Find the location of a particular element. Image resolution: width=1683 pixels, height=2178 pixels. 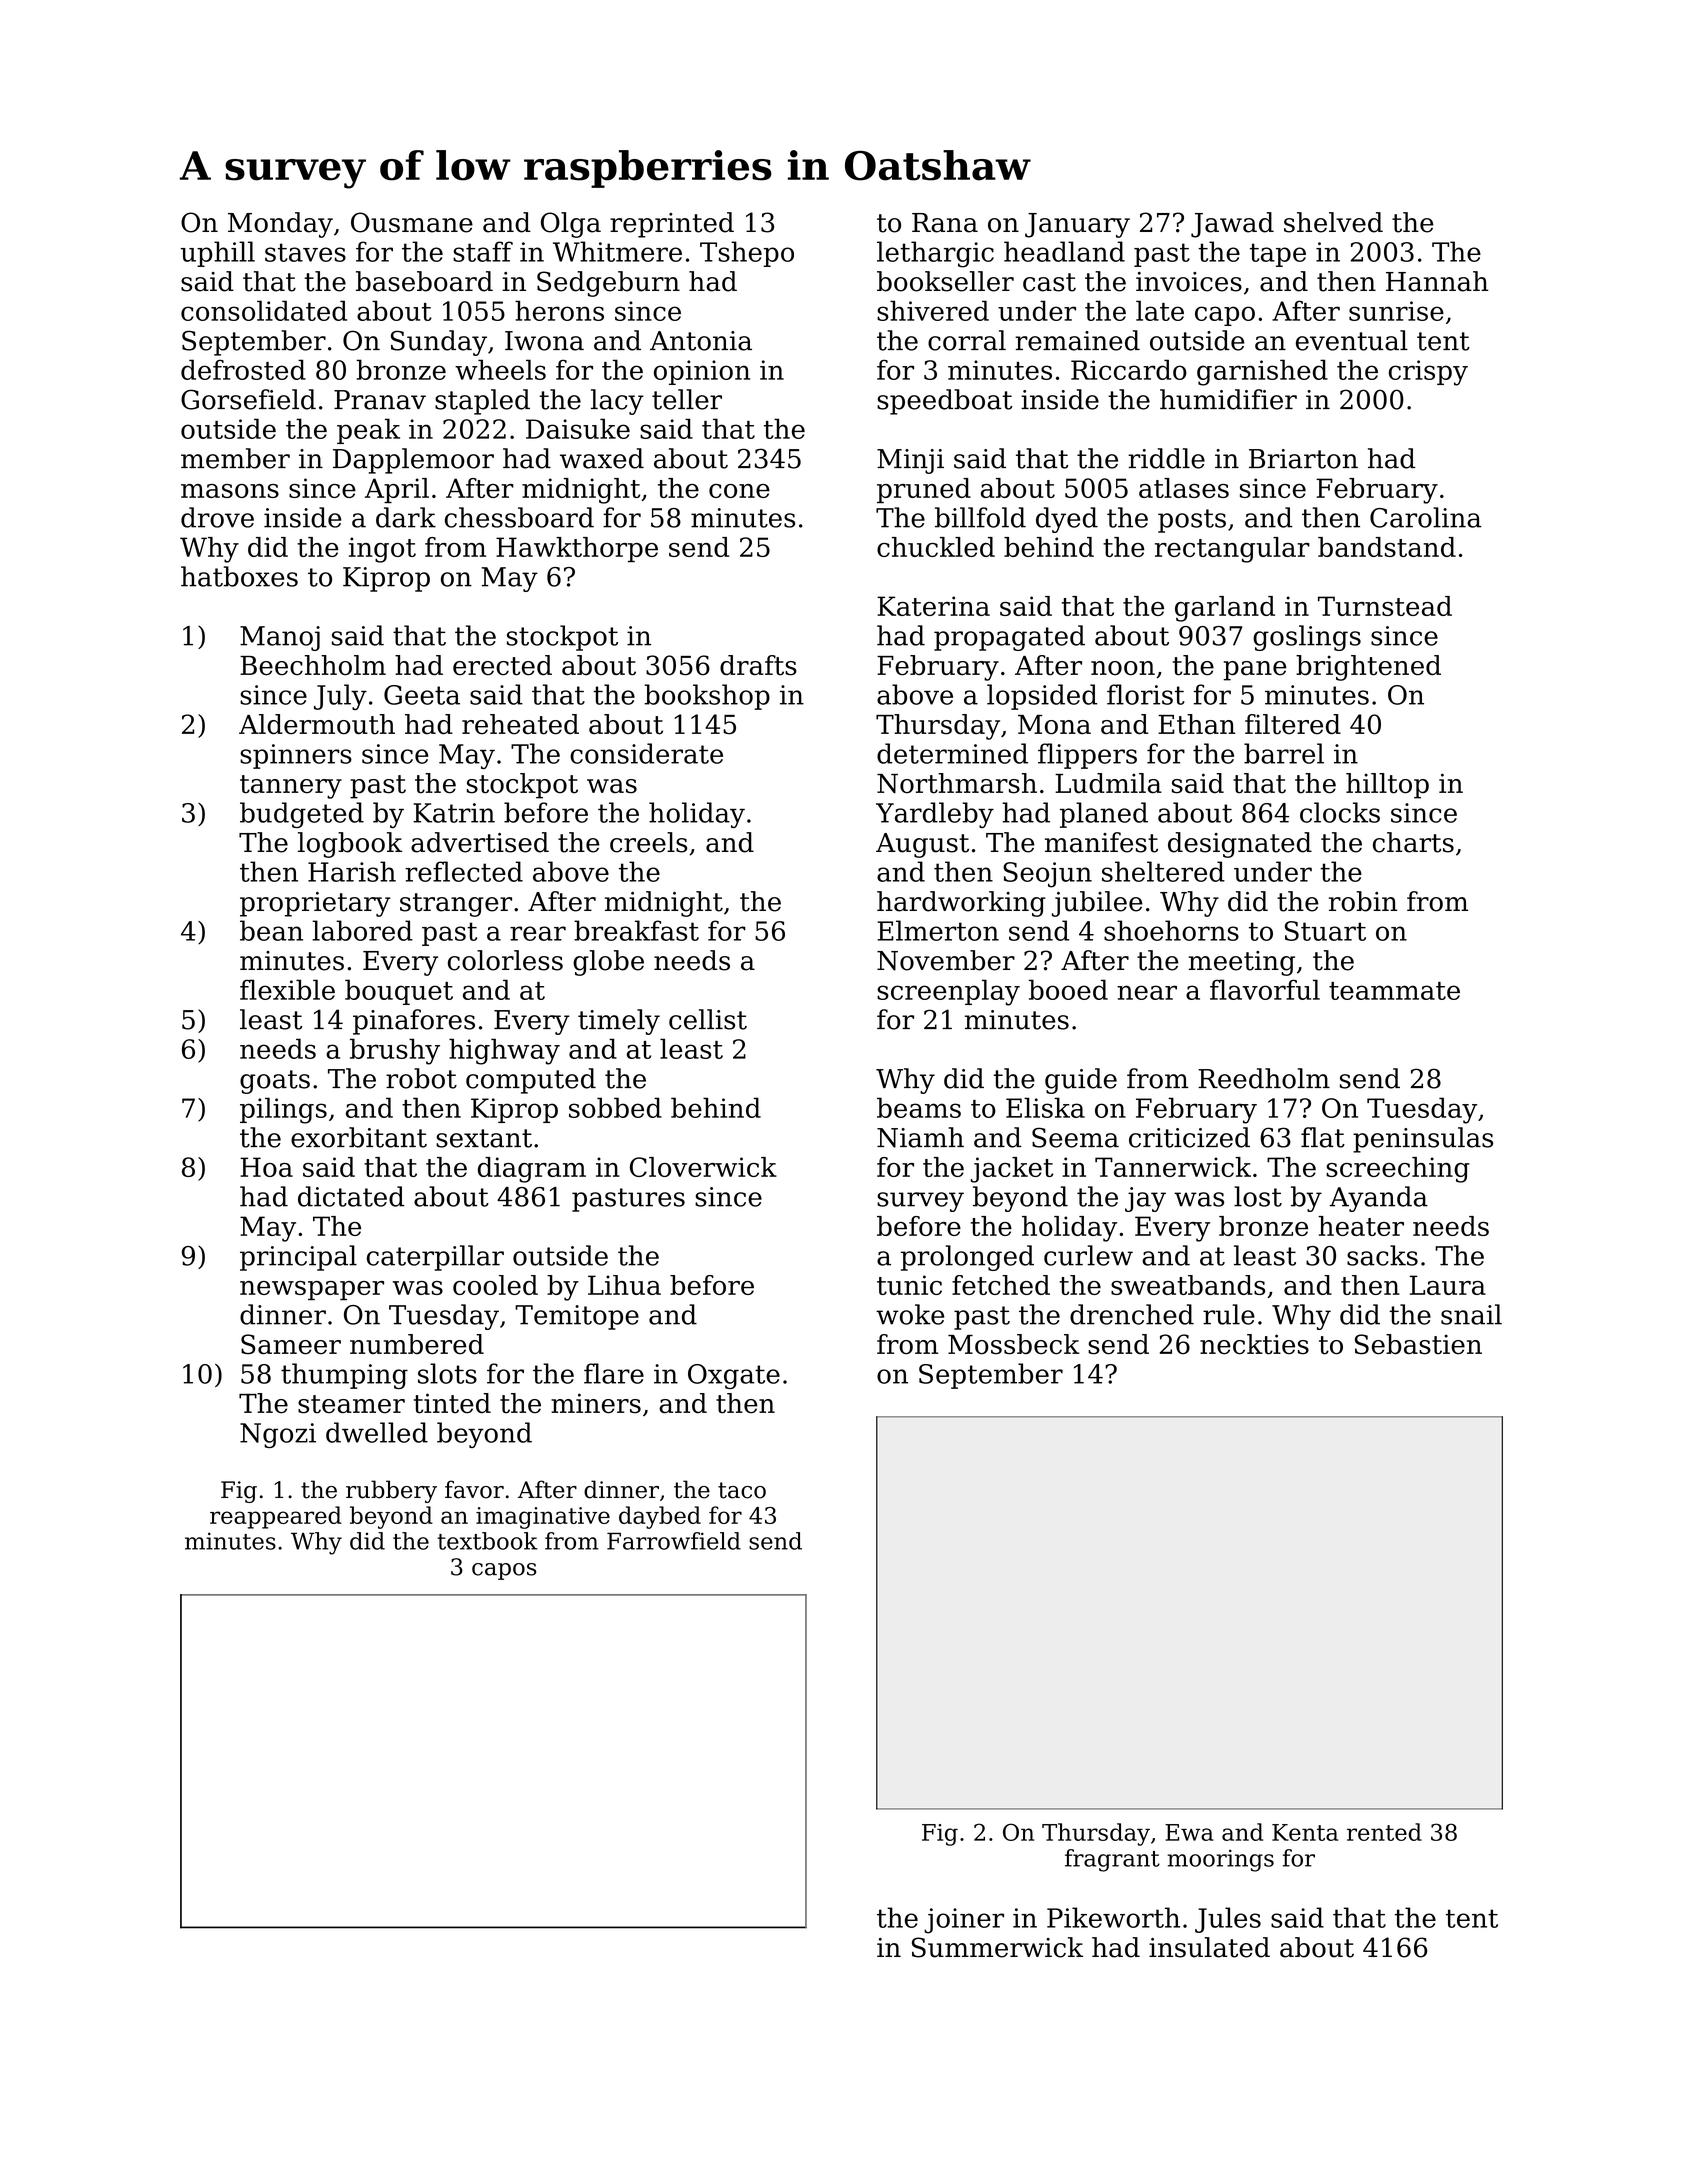

Cloverwick is located at coordinates (703, 1167).
